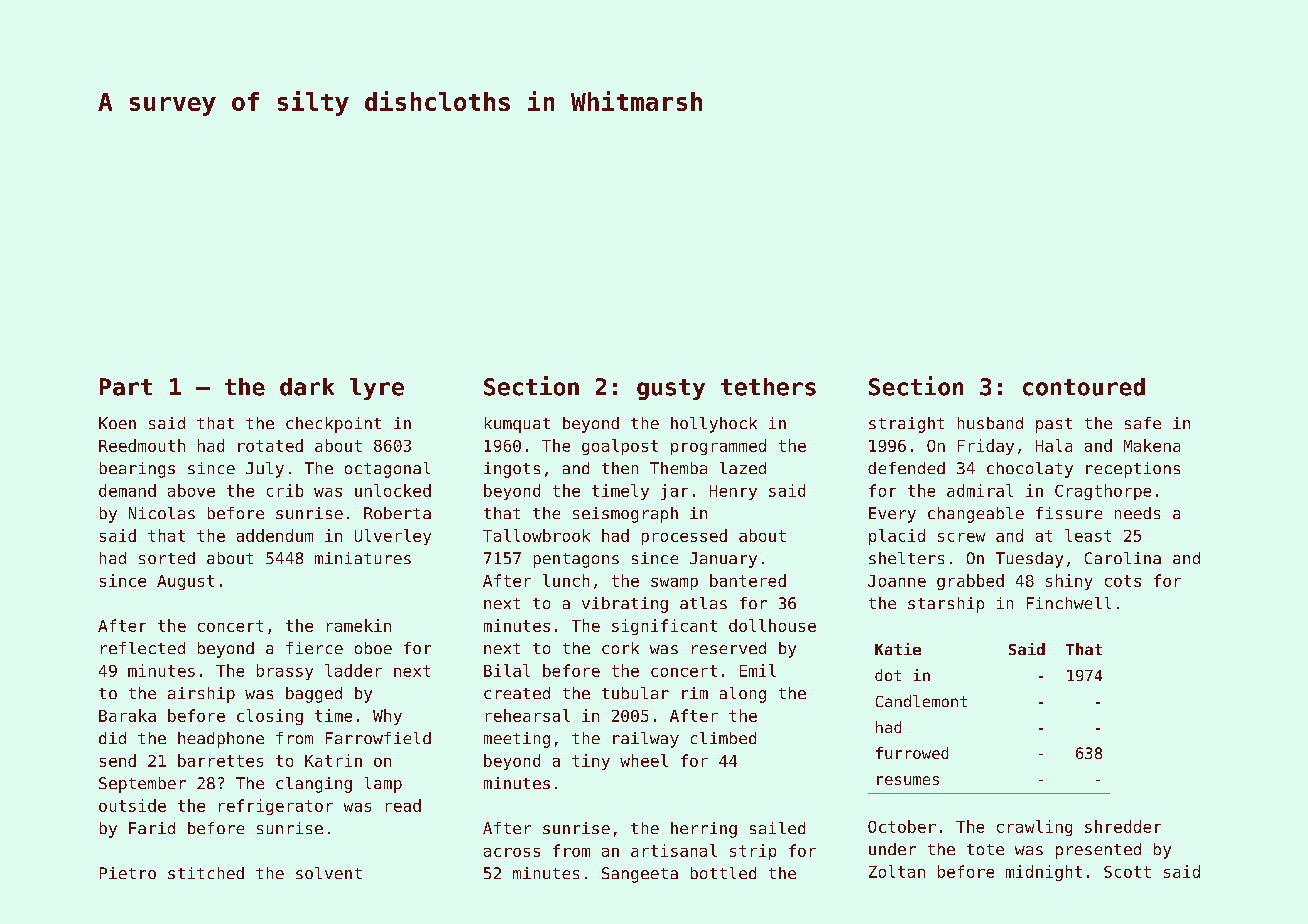  What do you see at coordinates (625, 605) in the screenshot?
I see `vibrating` at bounding box center [625, 605].
